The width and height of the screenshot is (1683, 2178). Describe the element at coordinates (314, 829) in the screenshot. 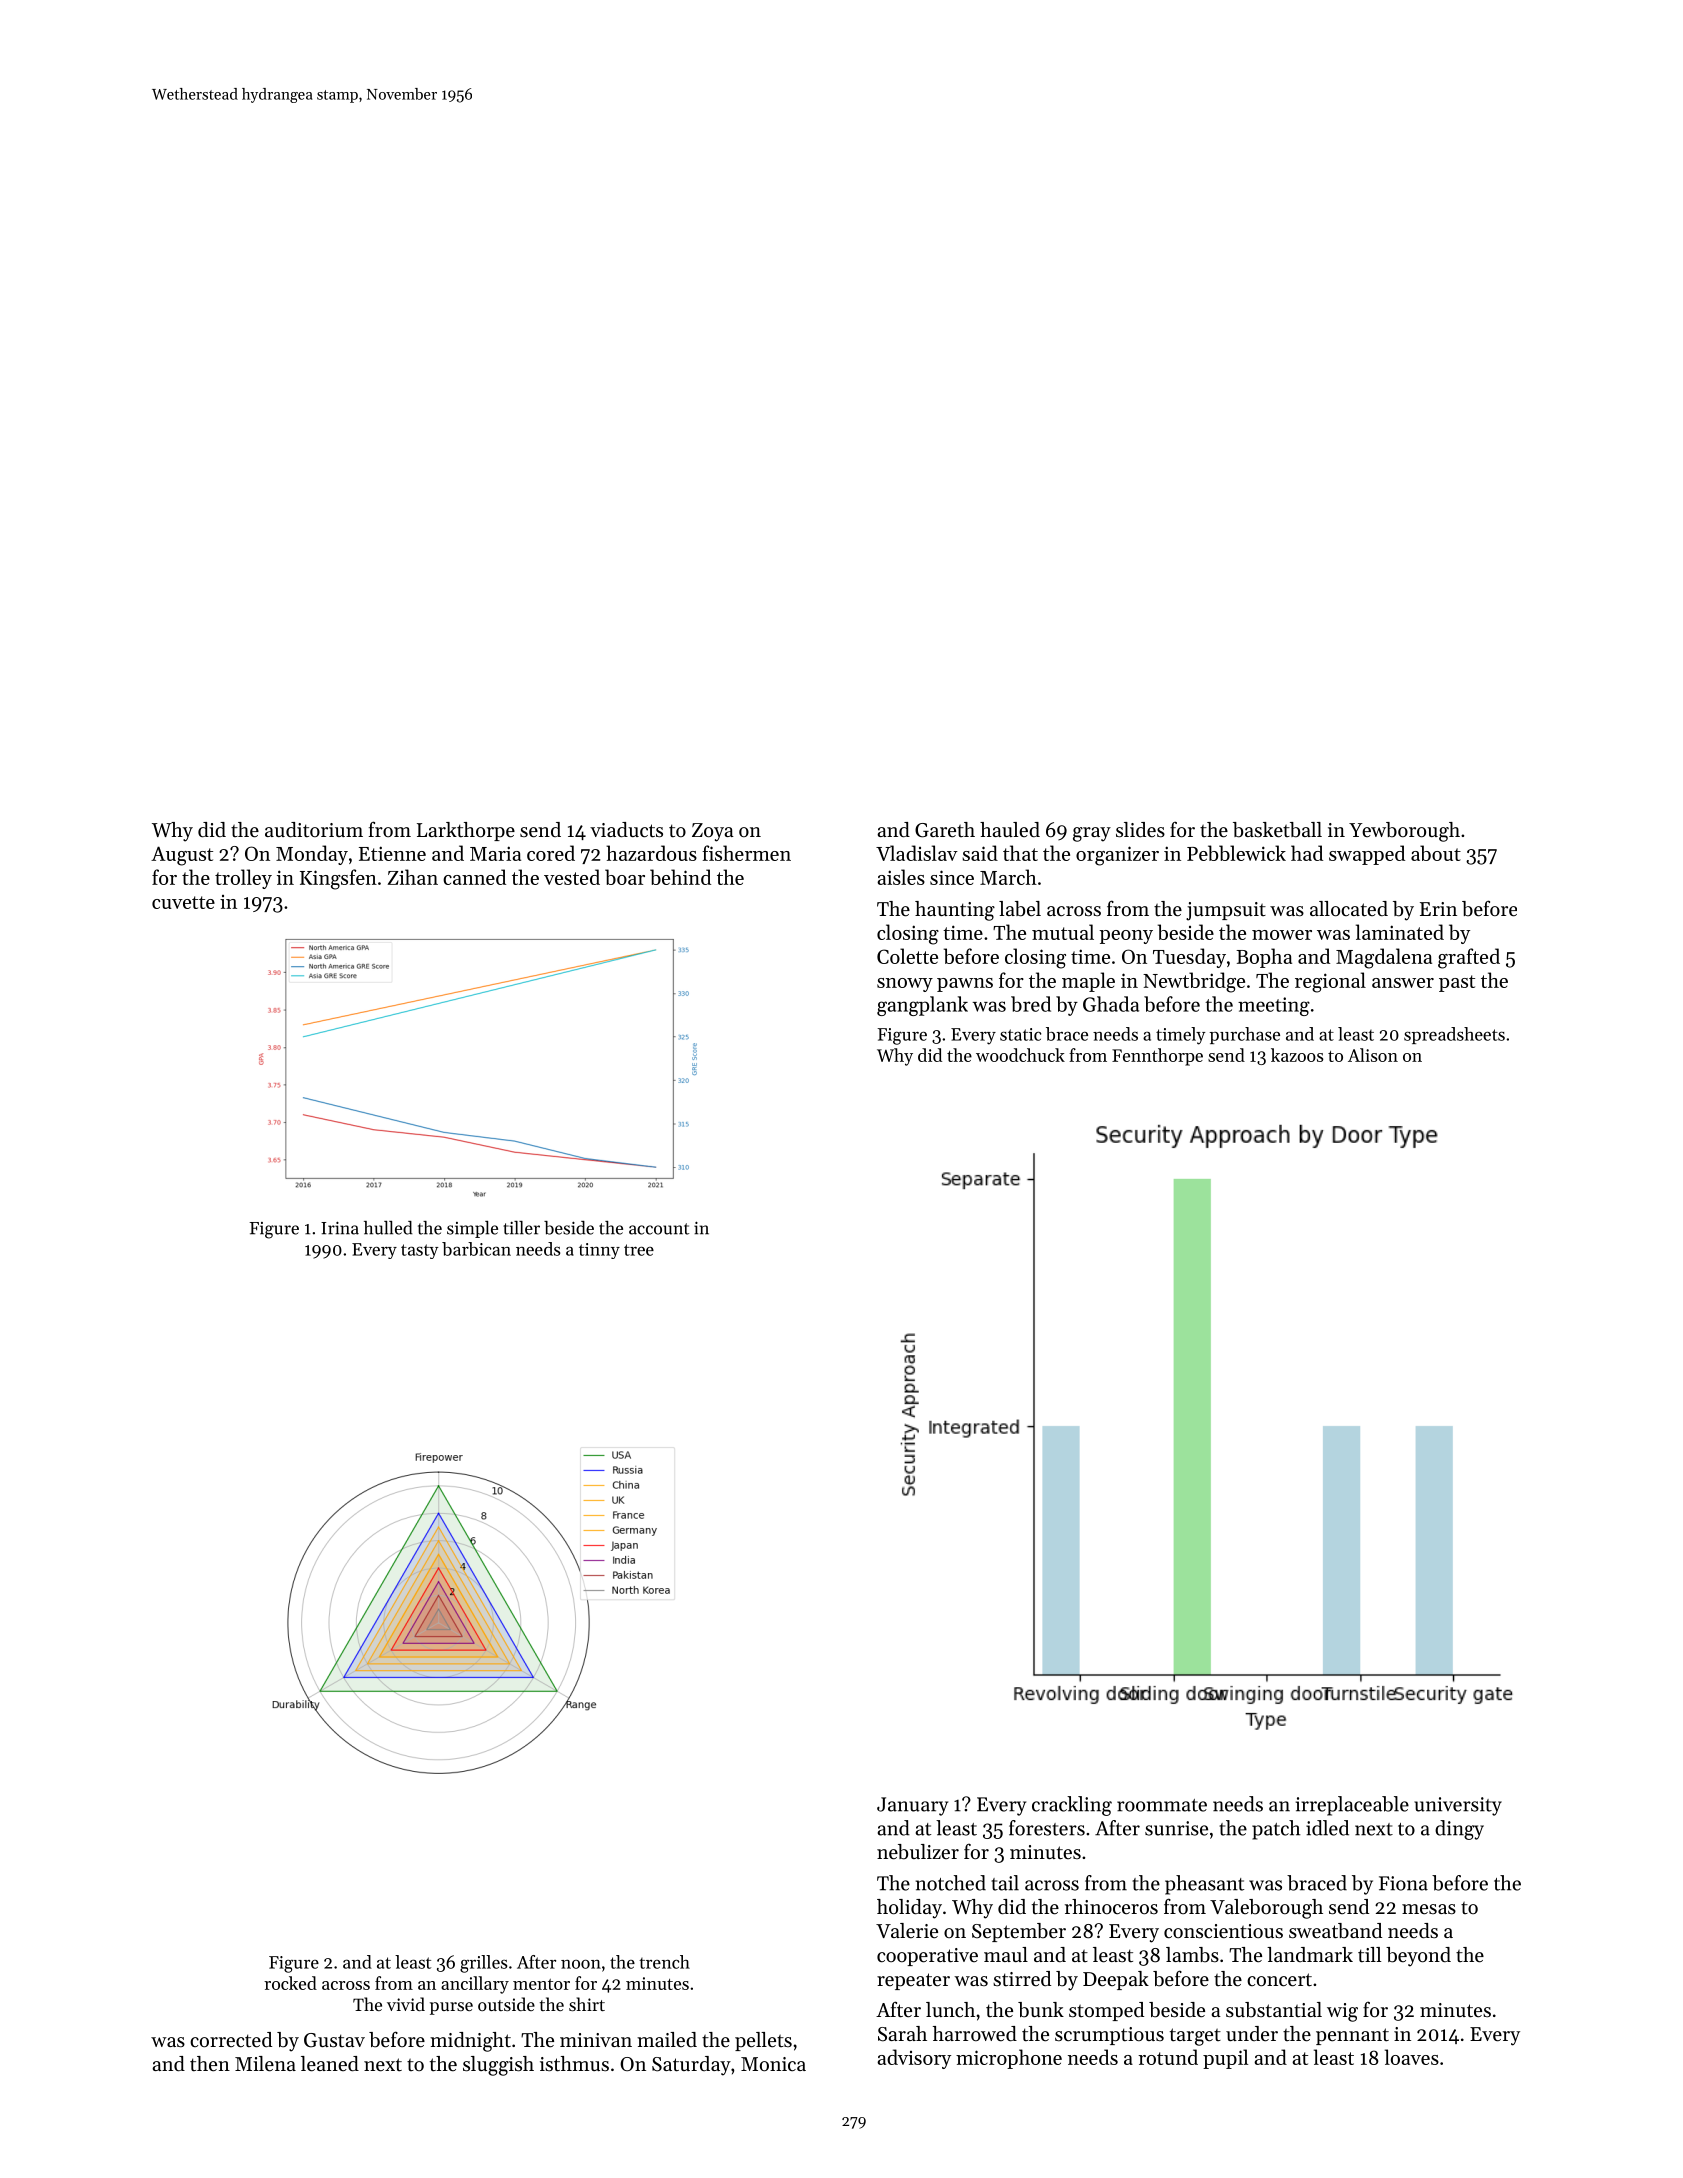

I see `auditorium` at that location.
